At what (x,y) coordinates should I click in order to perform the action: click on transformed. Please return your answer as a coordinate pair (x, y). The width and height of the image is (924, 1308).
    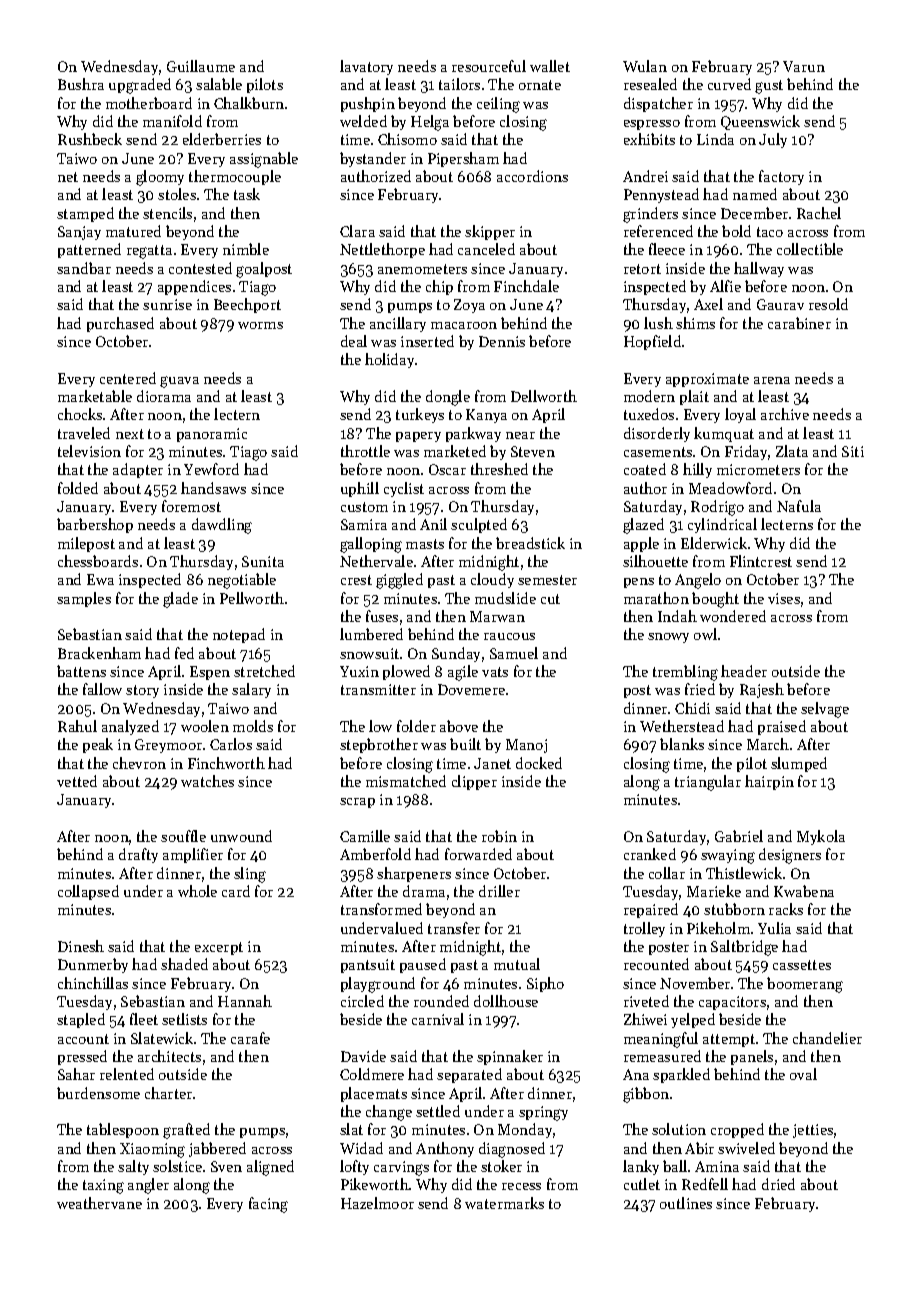
    Looking at the image, I should click on (381, 909).
